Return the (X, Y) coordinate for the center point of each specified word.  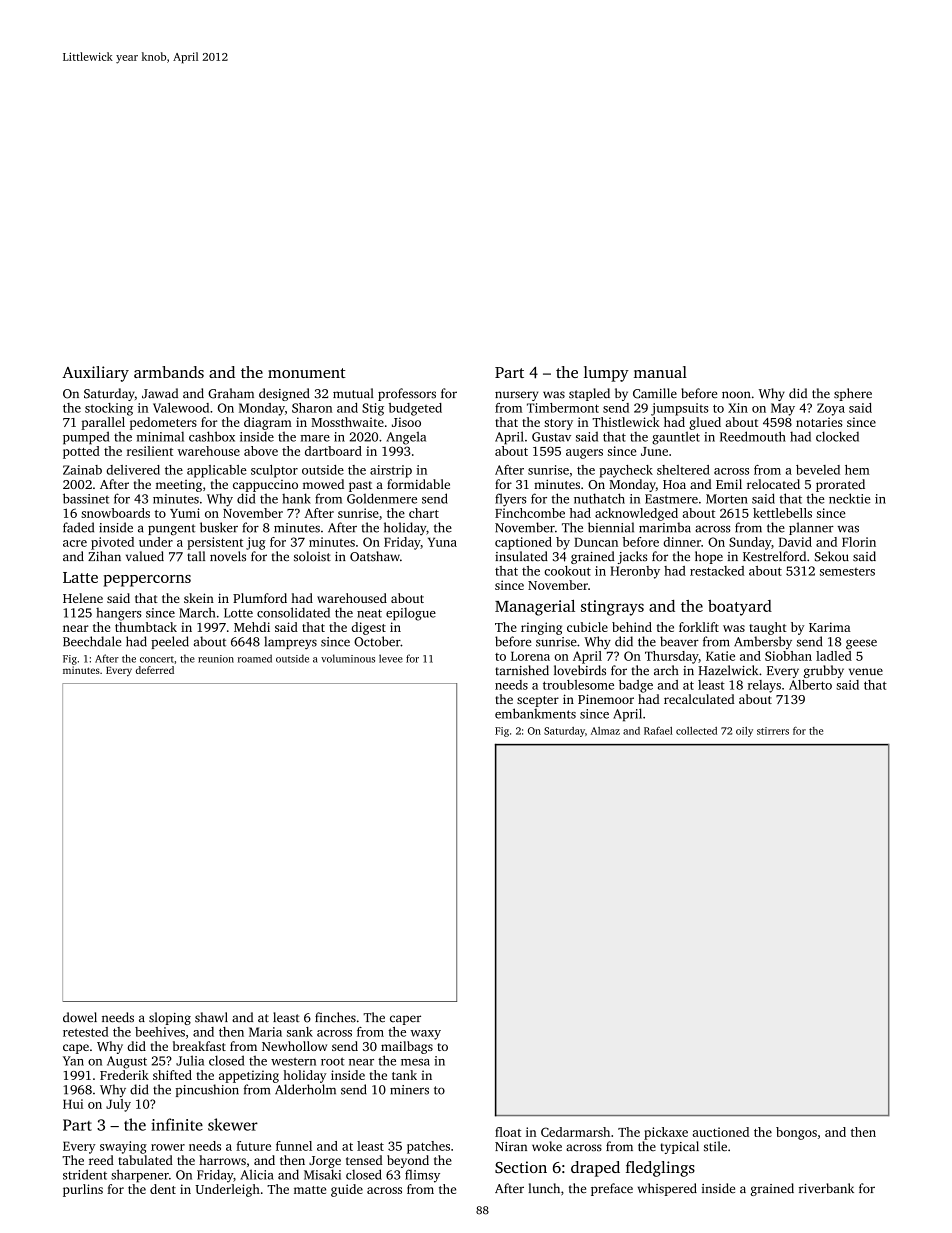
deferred (155, 670)
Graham (231, 393)
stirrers (773, 731)
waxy (425, 1035)
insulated (521, 556)
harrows (222, 1160)
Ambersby (763, 642)
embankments (535, 713)
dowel (80, 1017)
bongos (796, 1133)
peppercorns (147, 581)
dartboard (333, 451)
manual (660, 372)
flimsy (422, 1176)
